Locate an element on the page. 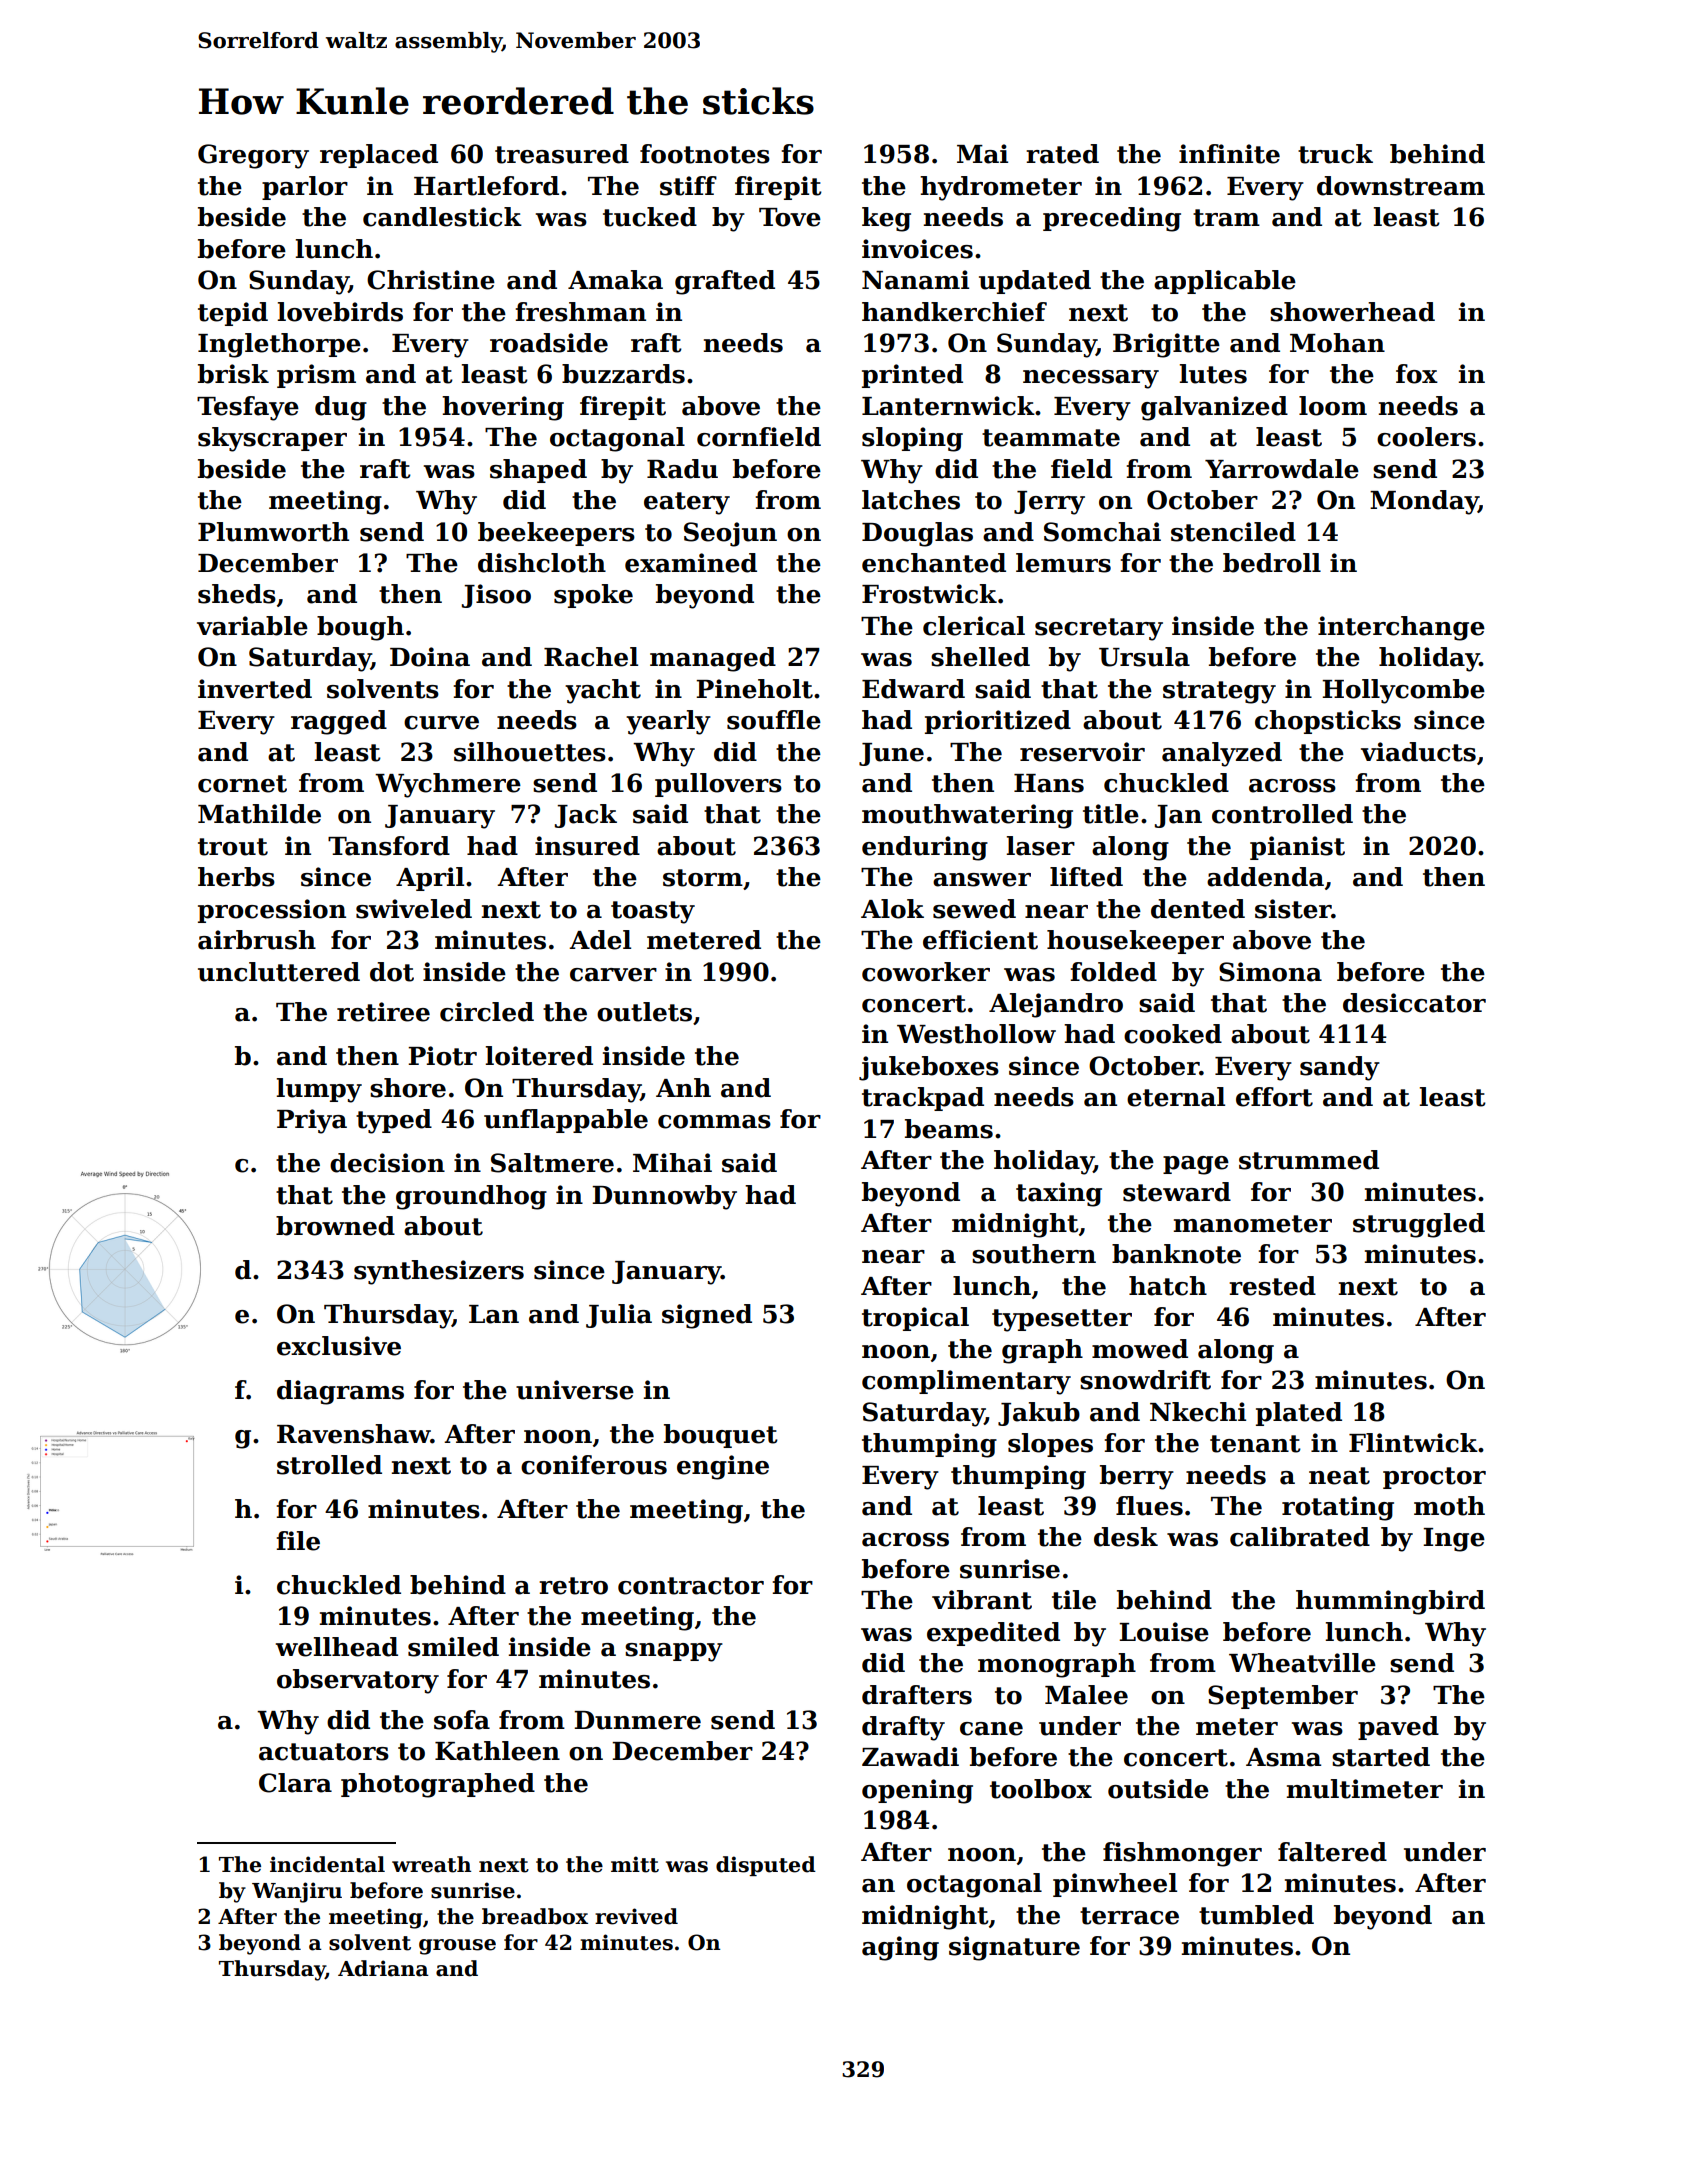  invoices is located at coordinates (917, 249).
